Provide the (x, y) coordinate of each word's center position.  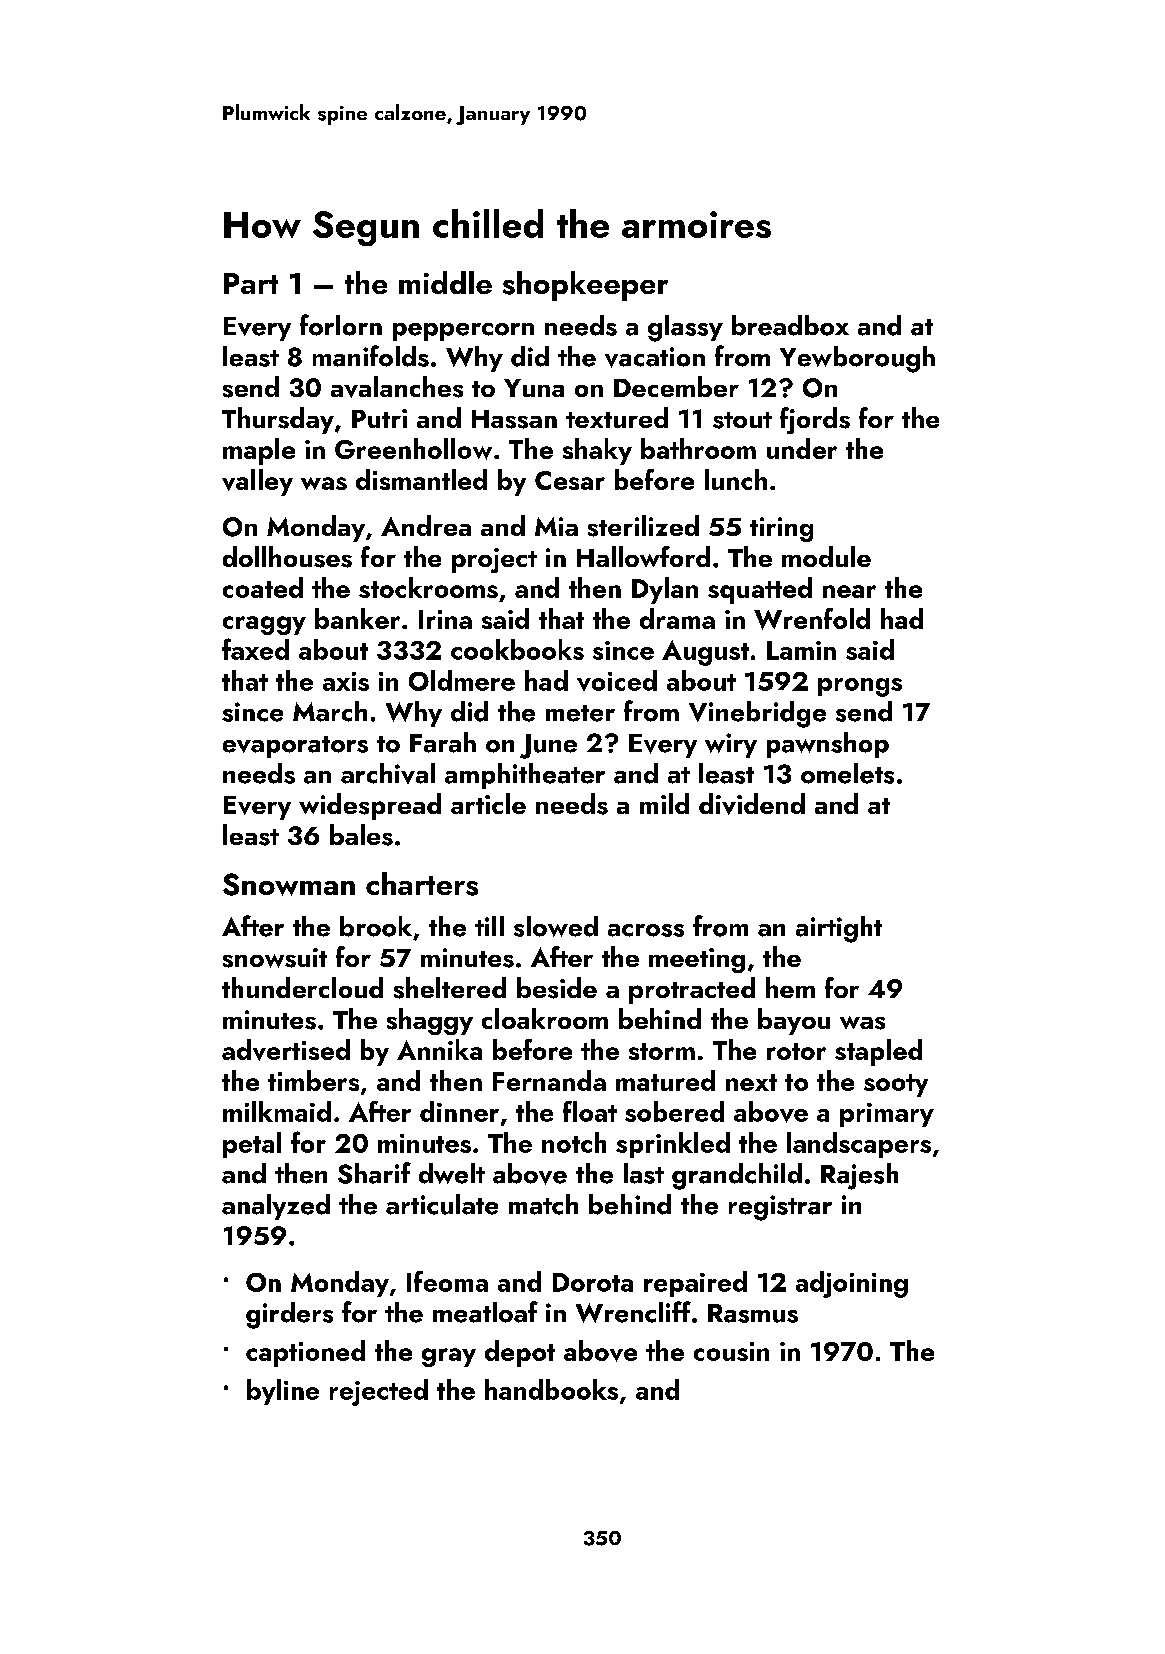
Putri (379, 418)
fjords (815, 420)
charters (422, 884)
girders (289, 1315)
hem (790, 987)
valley (257, 482)
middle (445, 282)
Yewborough (857, 359)
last (644, 1173)
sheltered (450, 988)
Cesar (570, 480)
